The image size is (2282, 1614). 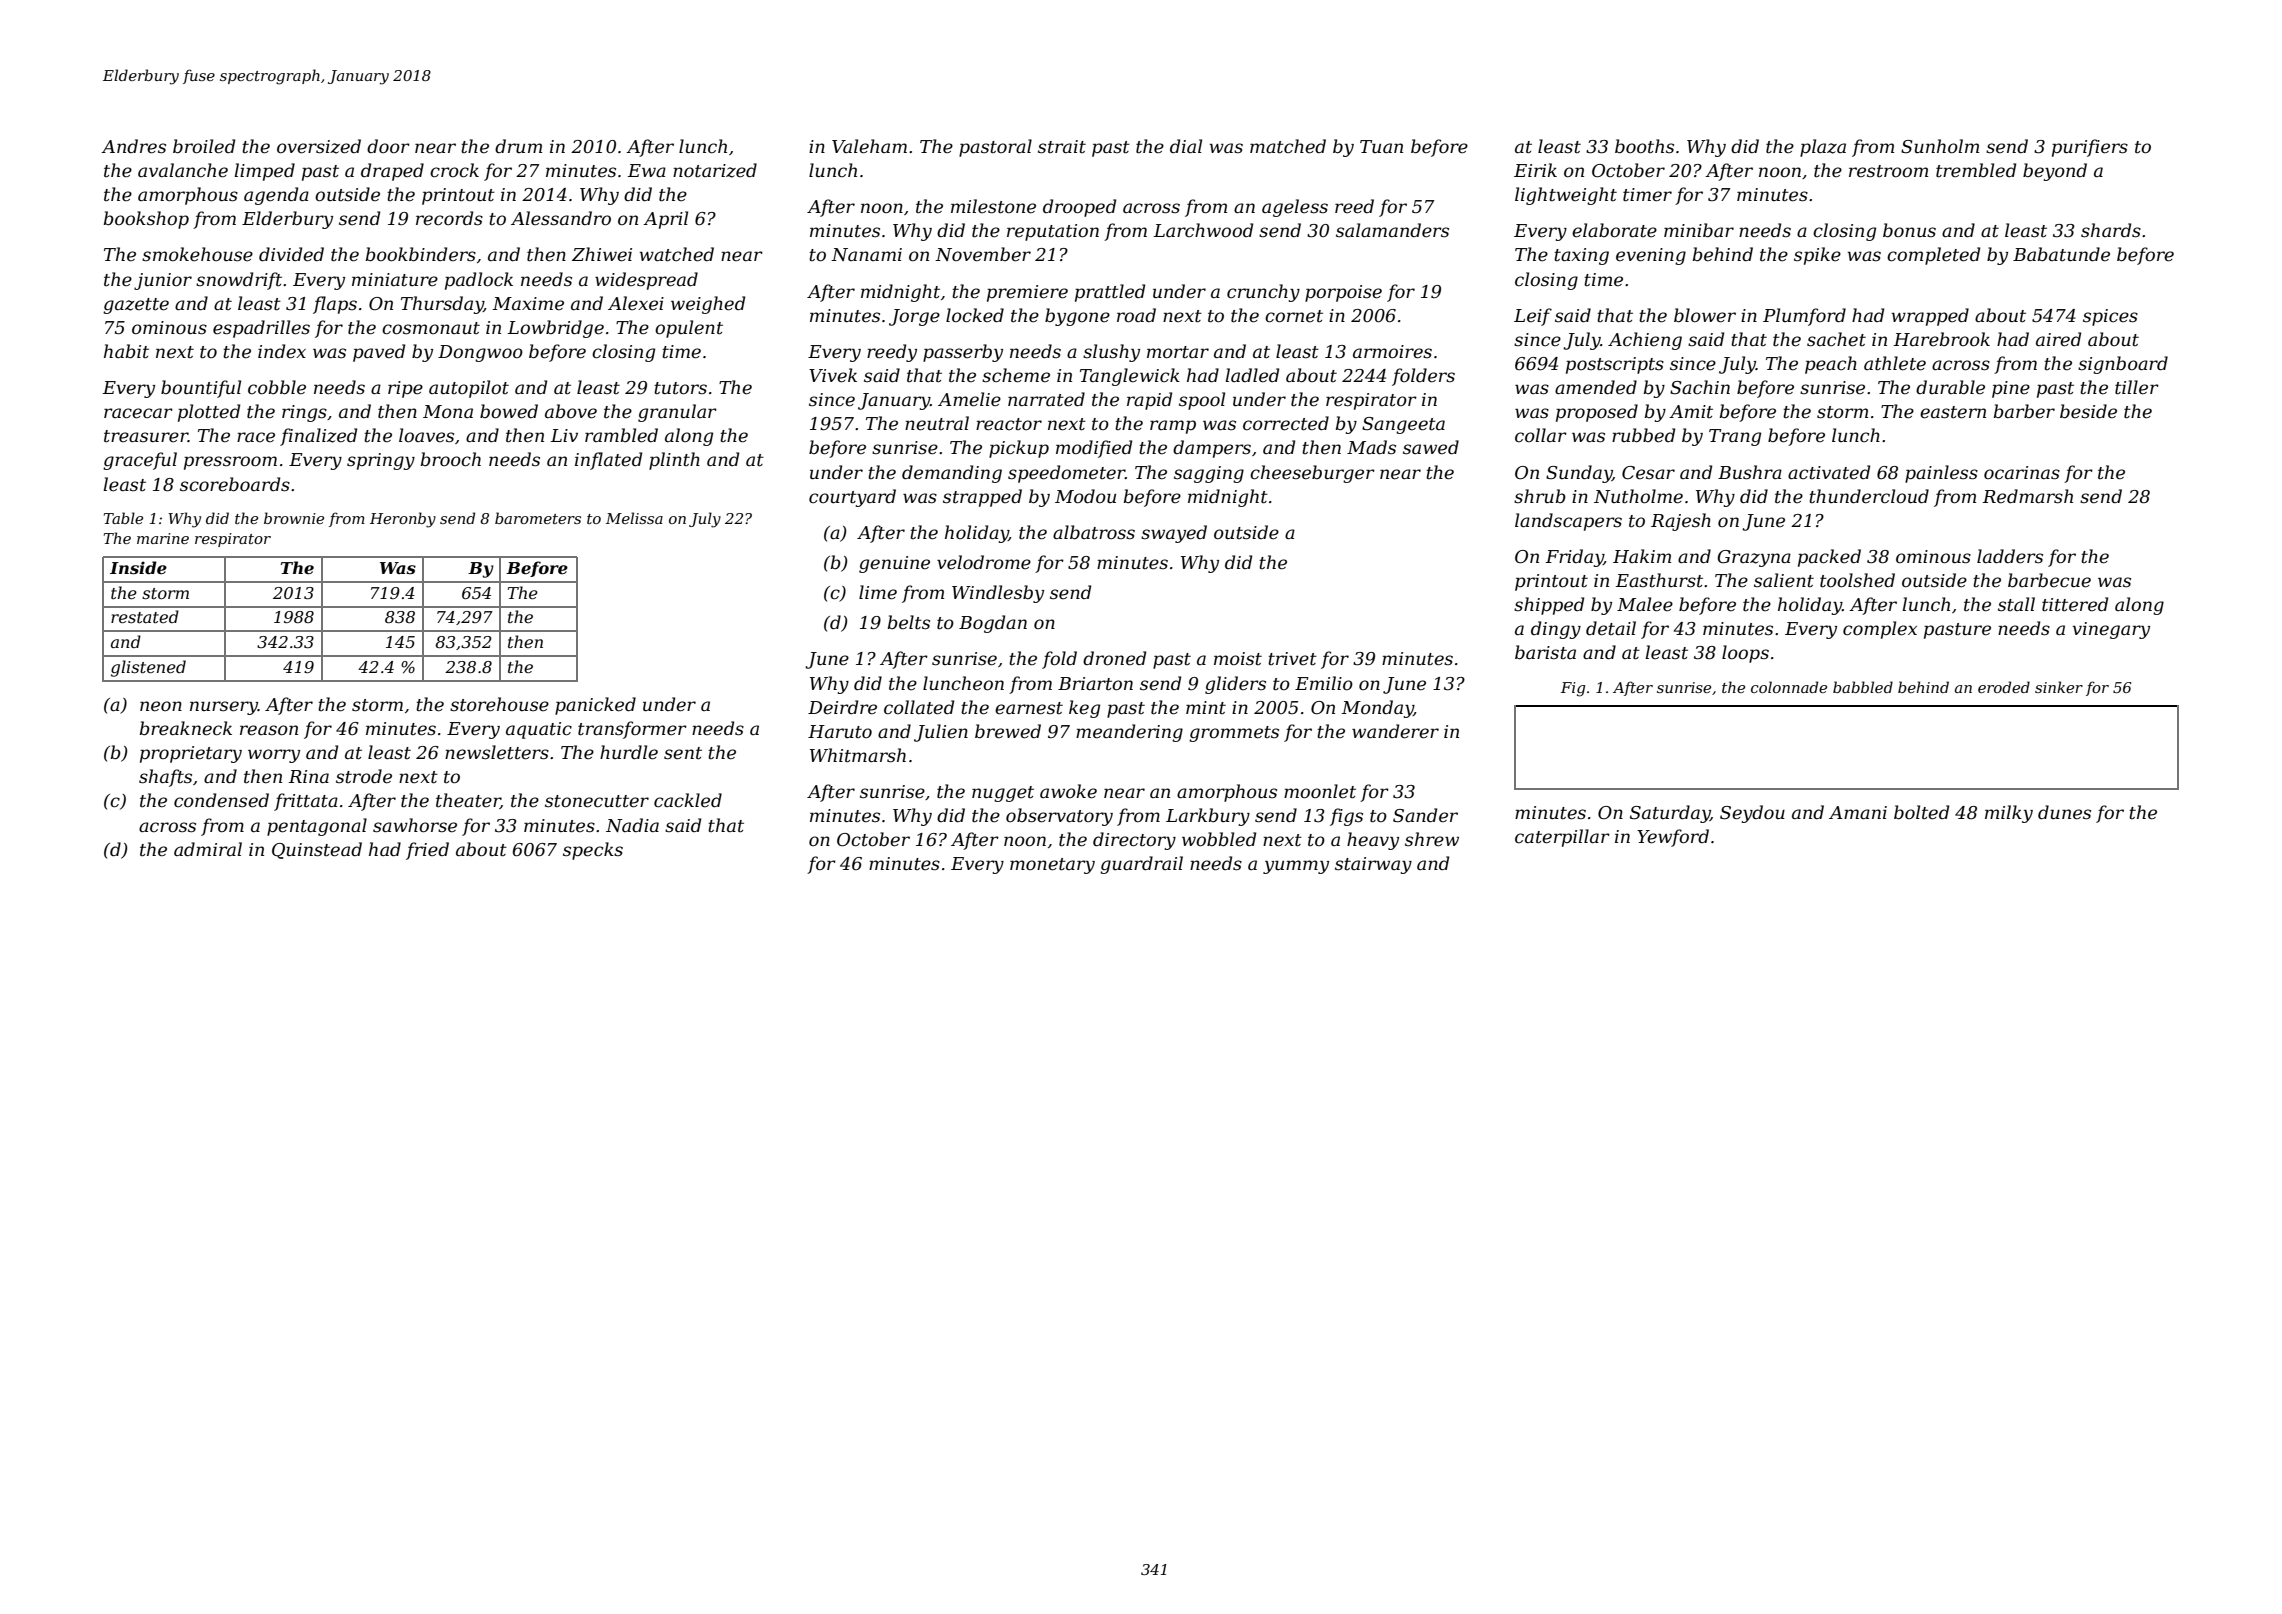 What do you see at coordinates (1296, 867) in the page?
I see `yummy` at bounding box center [1296, 867].
